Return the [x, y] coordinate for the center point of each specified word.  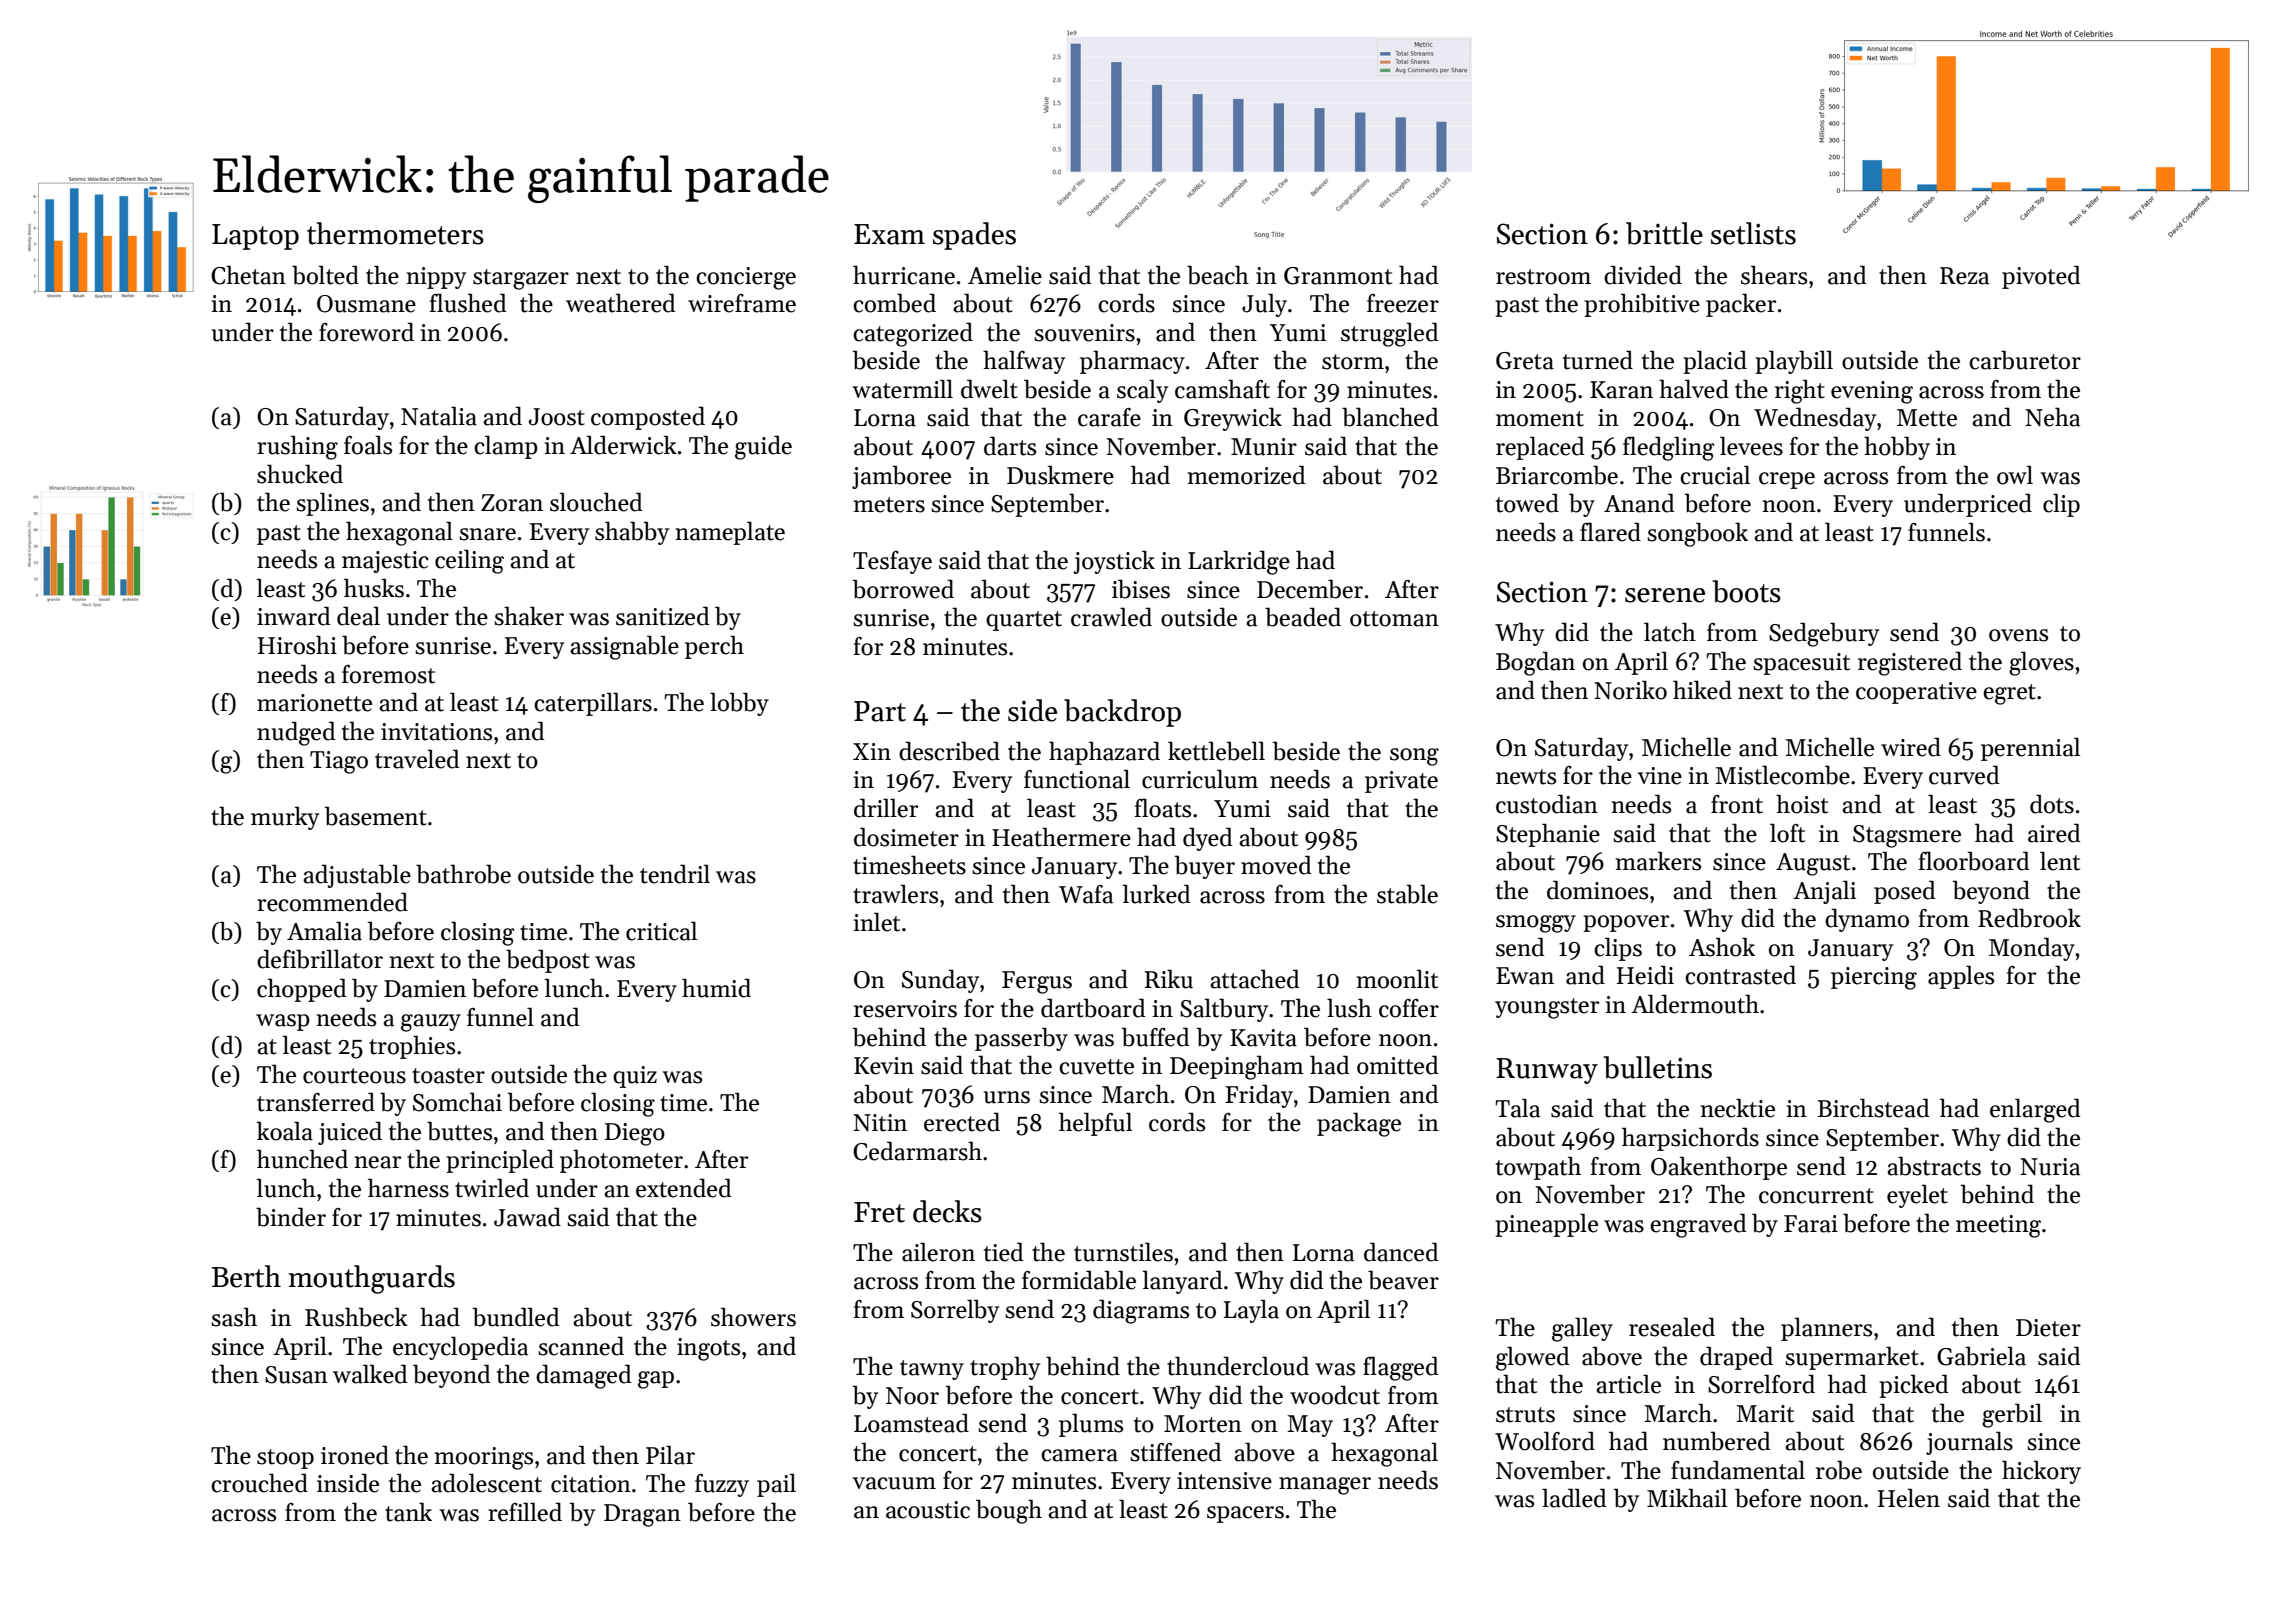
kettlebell [1216, 751]
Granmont [1338, 276]
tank [408, 1512]
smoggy [1536, 924]
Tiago [339, 762]
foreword [366, 332]
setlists [1753, 233]
